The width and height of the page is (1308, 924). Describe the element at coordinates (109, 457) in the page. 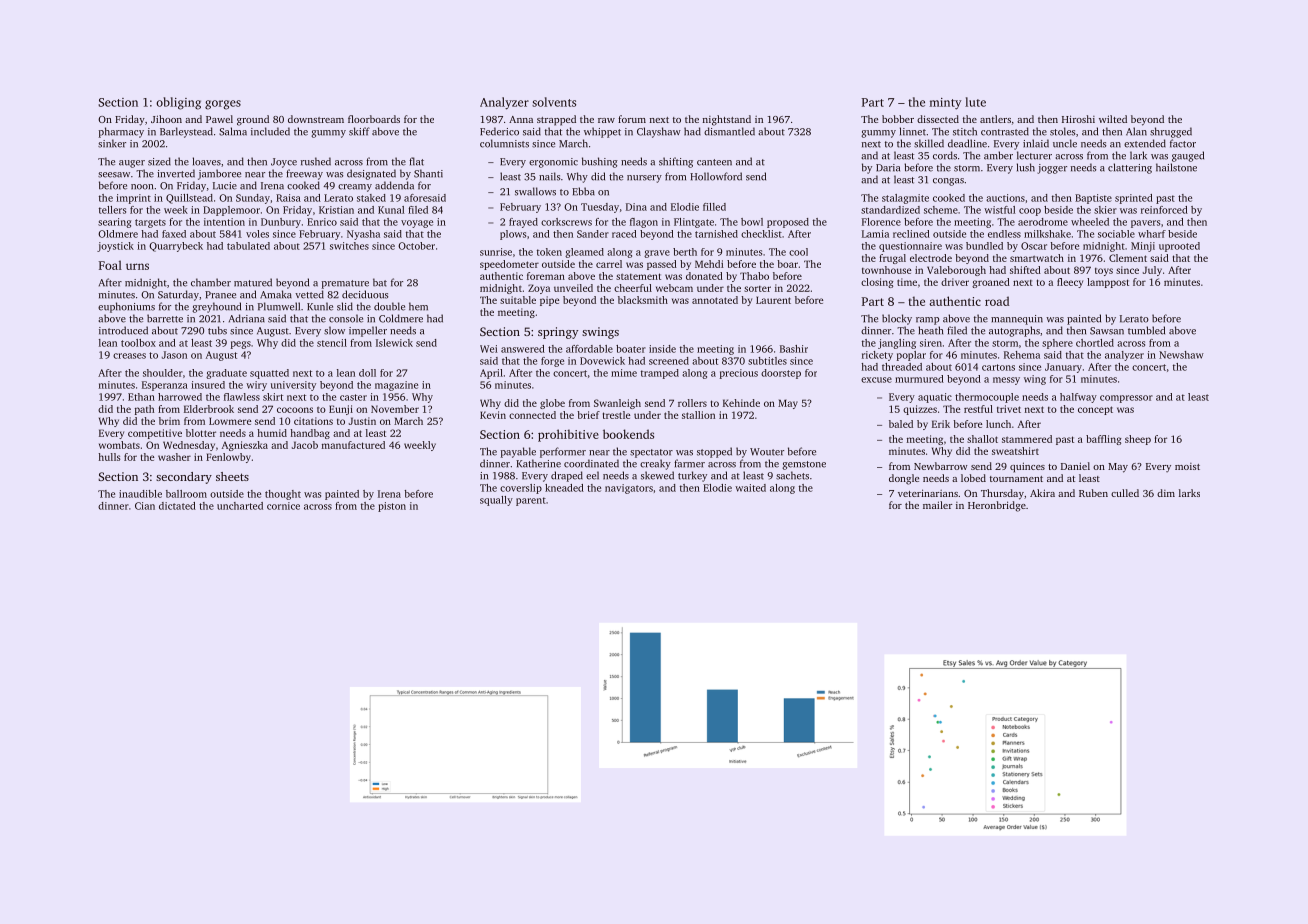

I see `hulls` at that location.
